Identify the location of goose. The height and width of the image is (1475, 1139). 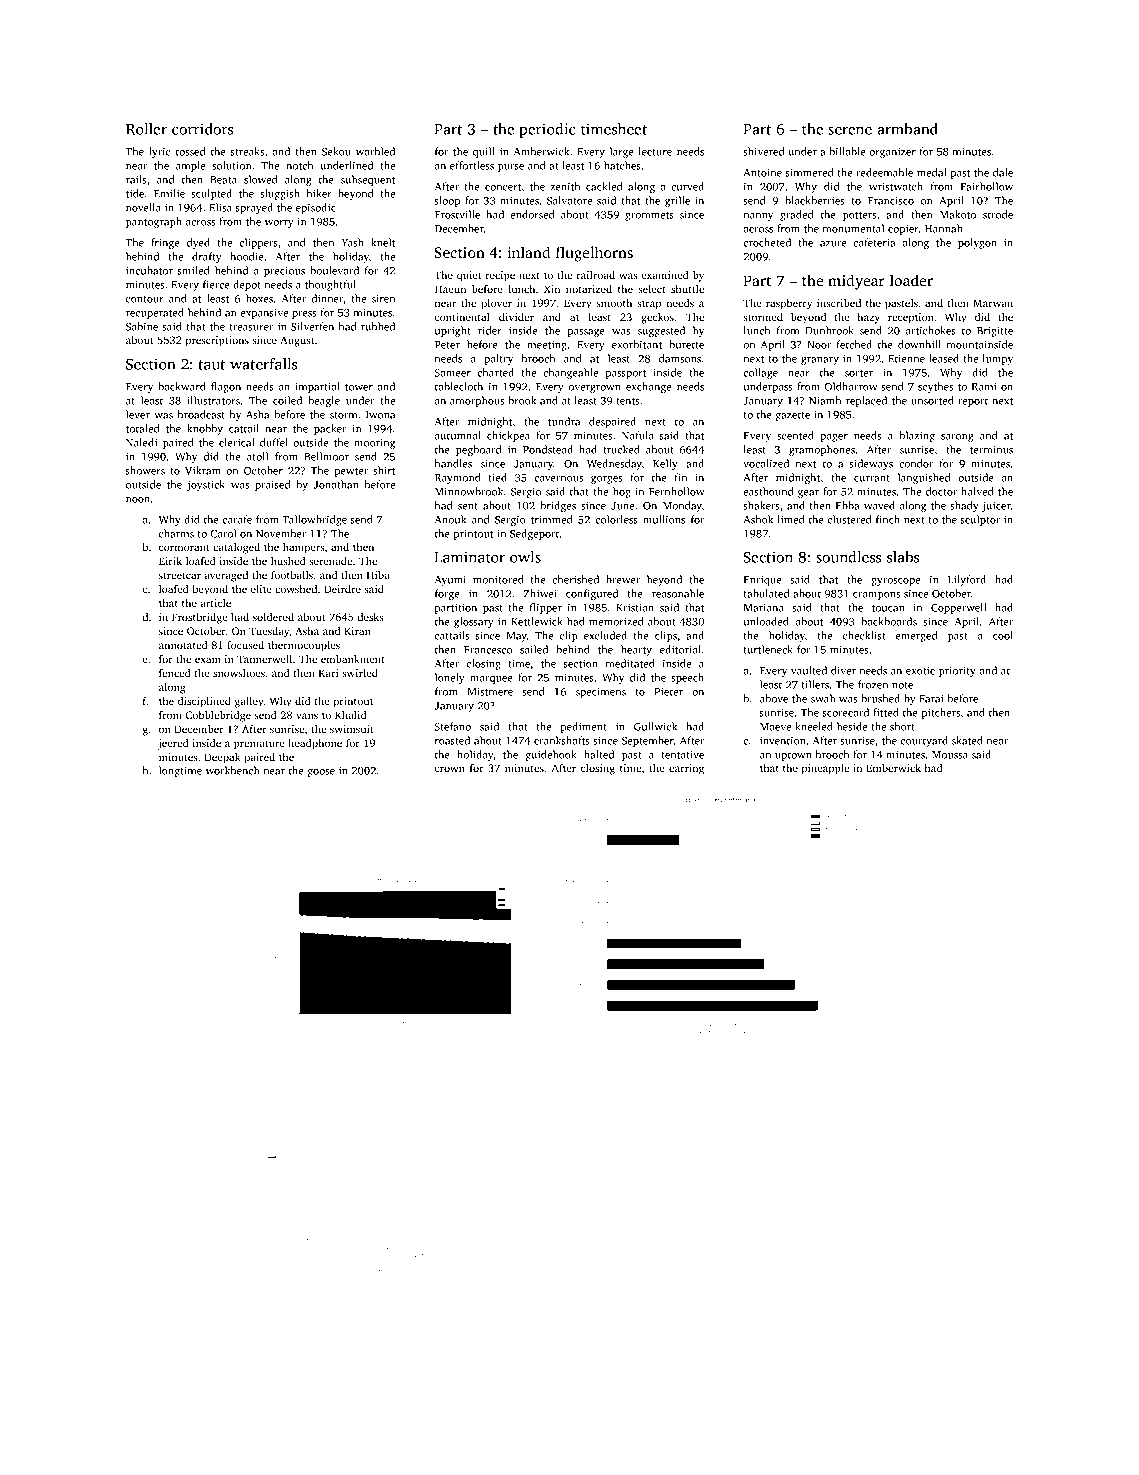
(321, 773).
